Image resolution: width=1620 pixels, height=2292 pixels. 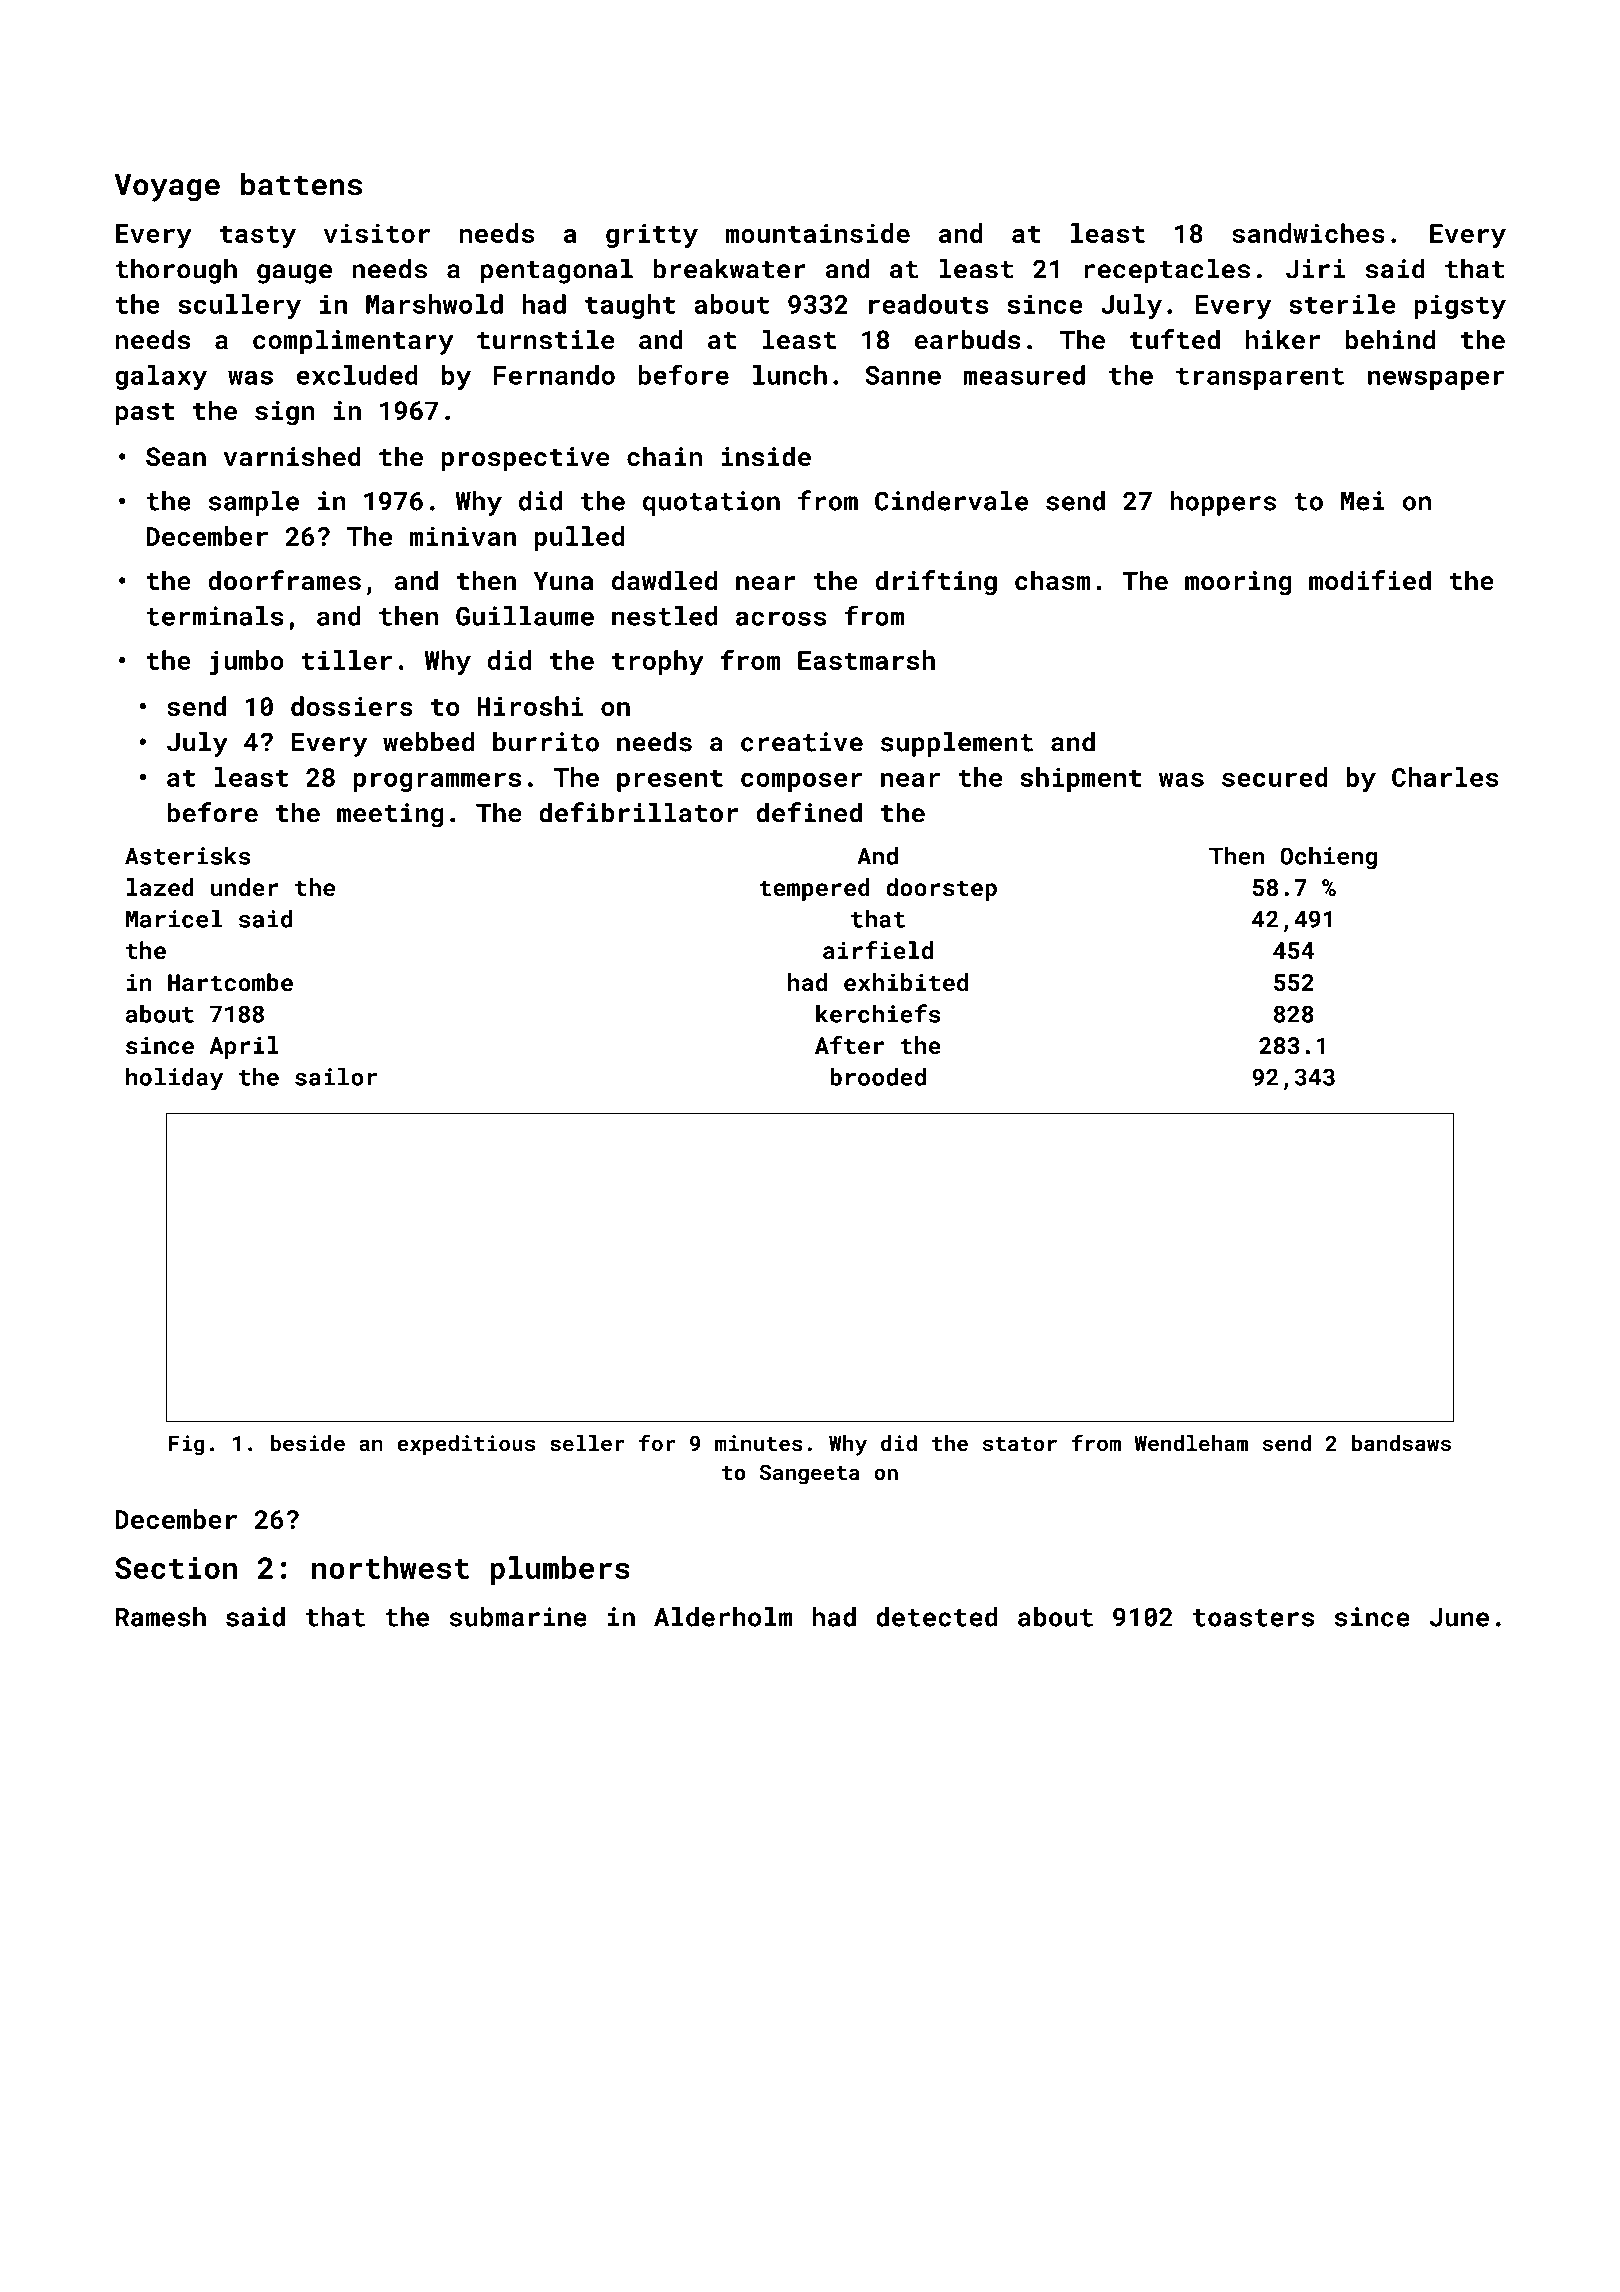 I want to click on sailor, so click(x=336, y=1077).
